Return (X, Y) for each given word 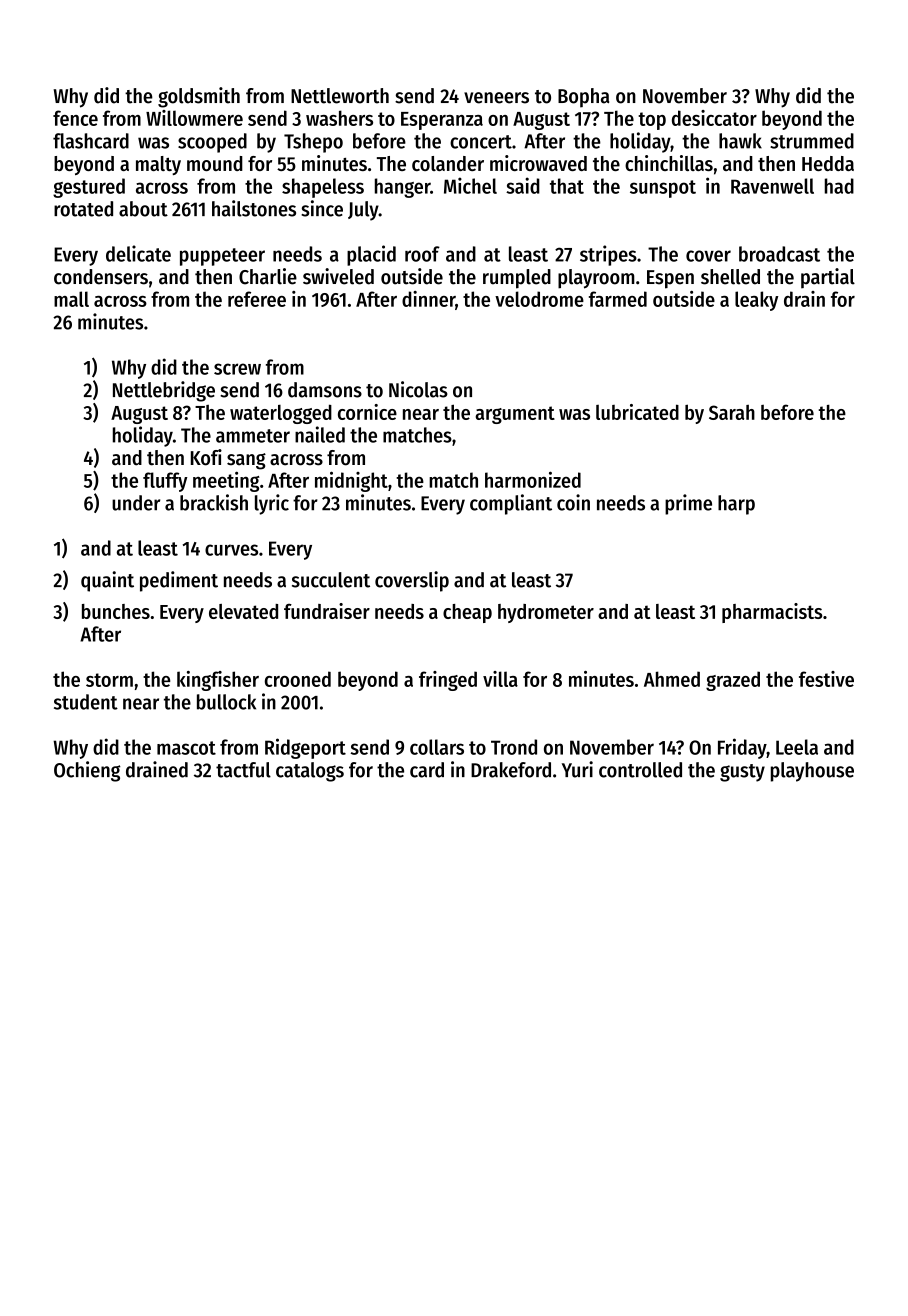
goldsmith (199, 97)
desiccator (714, 118)
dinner (428, 299)
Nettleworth (340, 96)
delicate (138, 253)
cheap (467, 613)
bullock (226, 702)
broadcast (779, 254)
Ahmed (672, 679)
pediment (179, 581)
